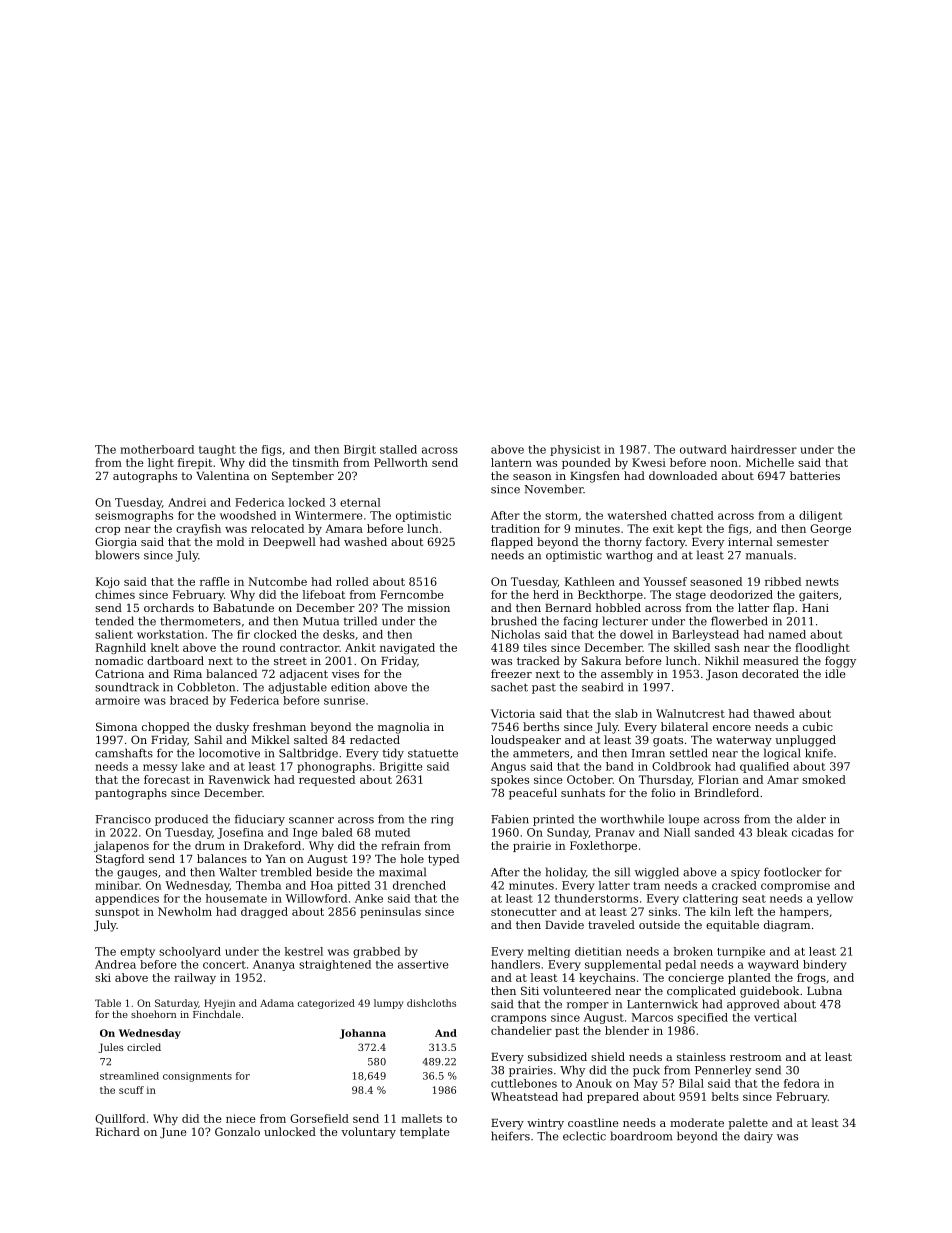 The height and width of the document is (1233, 952). Describe the element at coordinates (758, 1137) in the document. I see `dairy` at that location.
